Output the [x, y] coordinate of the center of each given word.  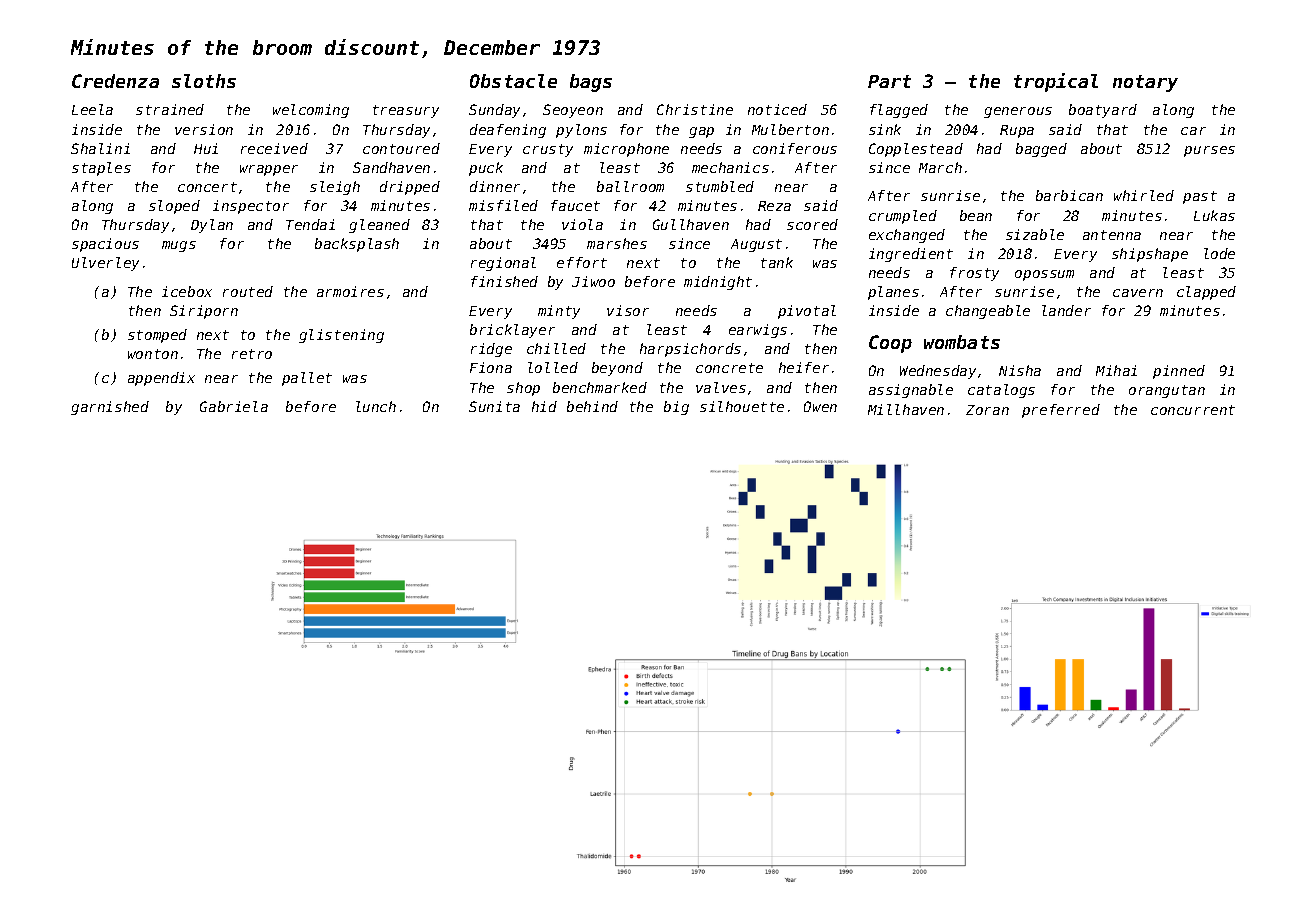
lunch [376, 406]
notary [1145, 83]
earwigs [758, 331]
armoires [350, 291]
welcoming [311, 111]
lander [1066, 310]
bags [591, 83]
